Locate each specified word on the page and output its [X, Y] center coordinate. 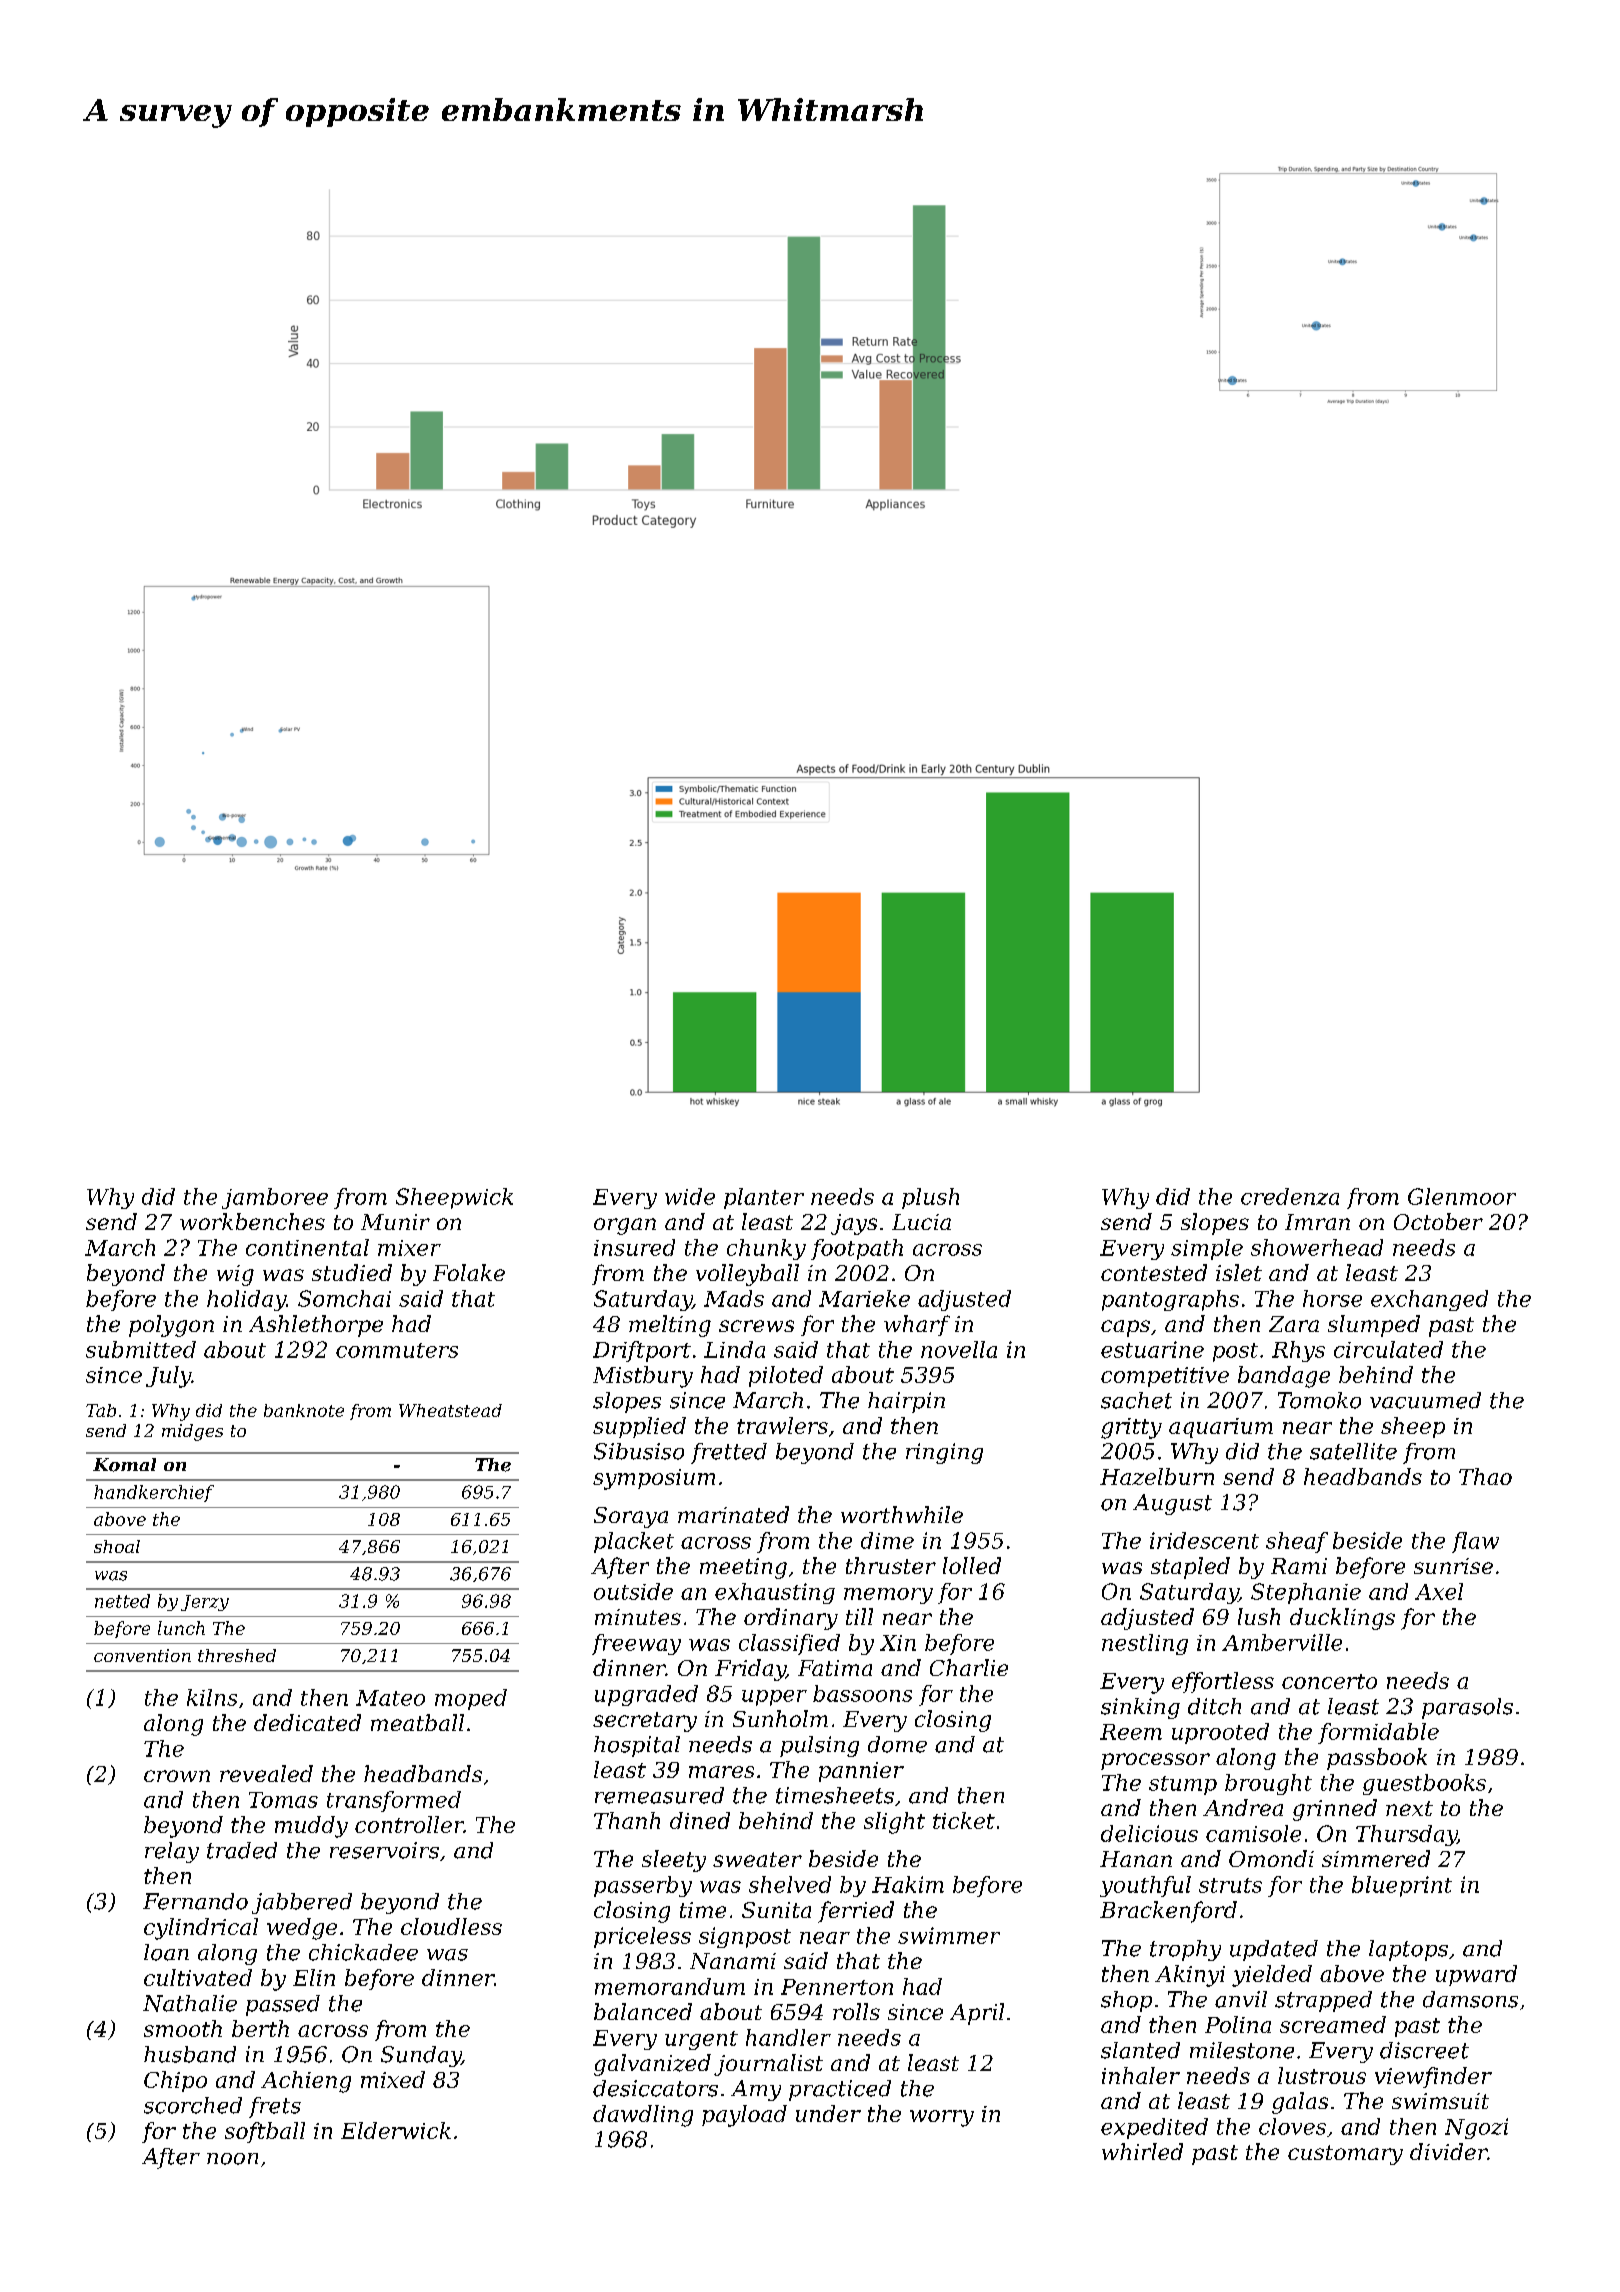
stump [1183, 1785]
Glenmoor [1462, 1196]
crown [177, 1776]
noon [232, 2159]
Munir [395, 1222]
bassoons [862, 1693]
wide [690, 1196]
